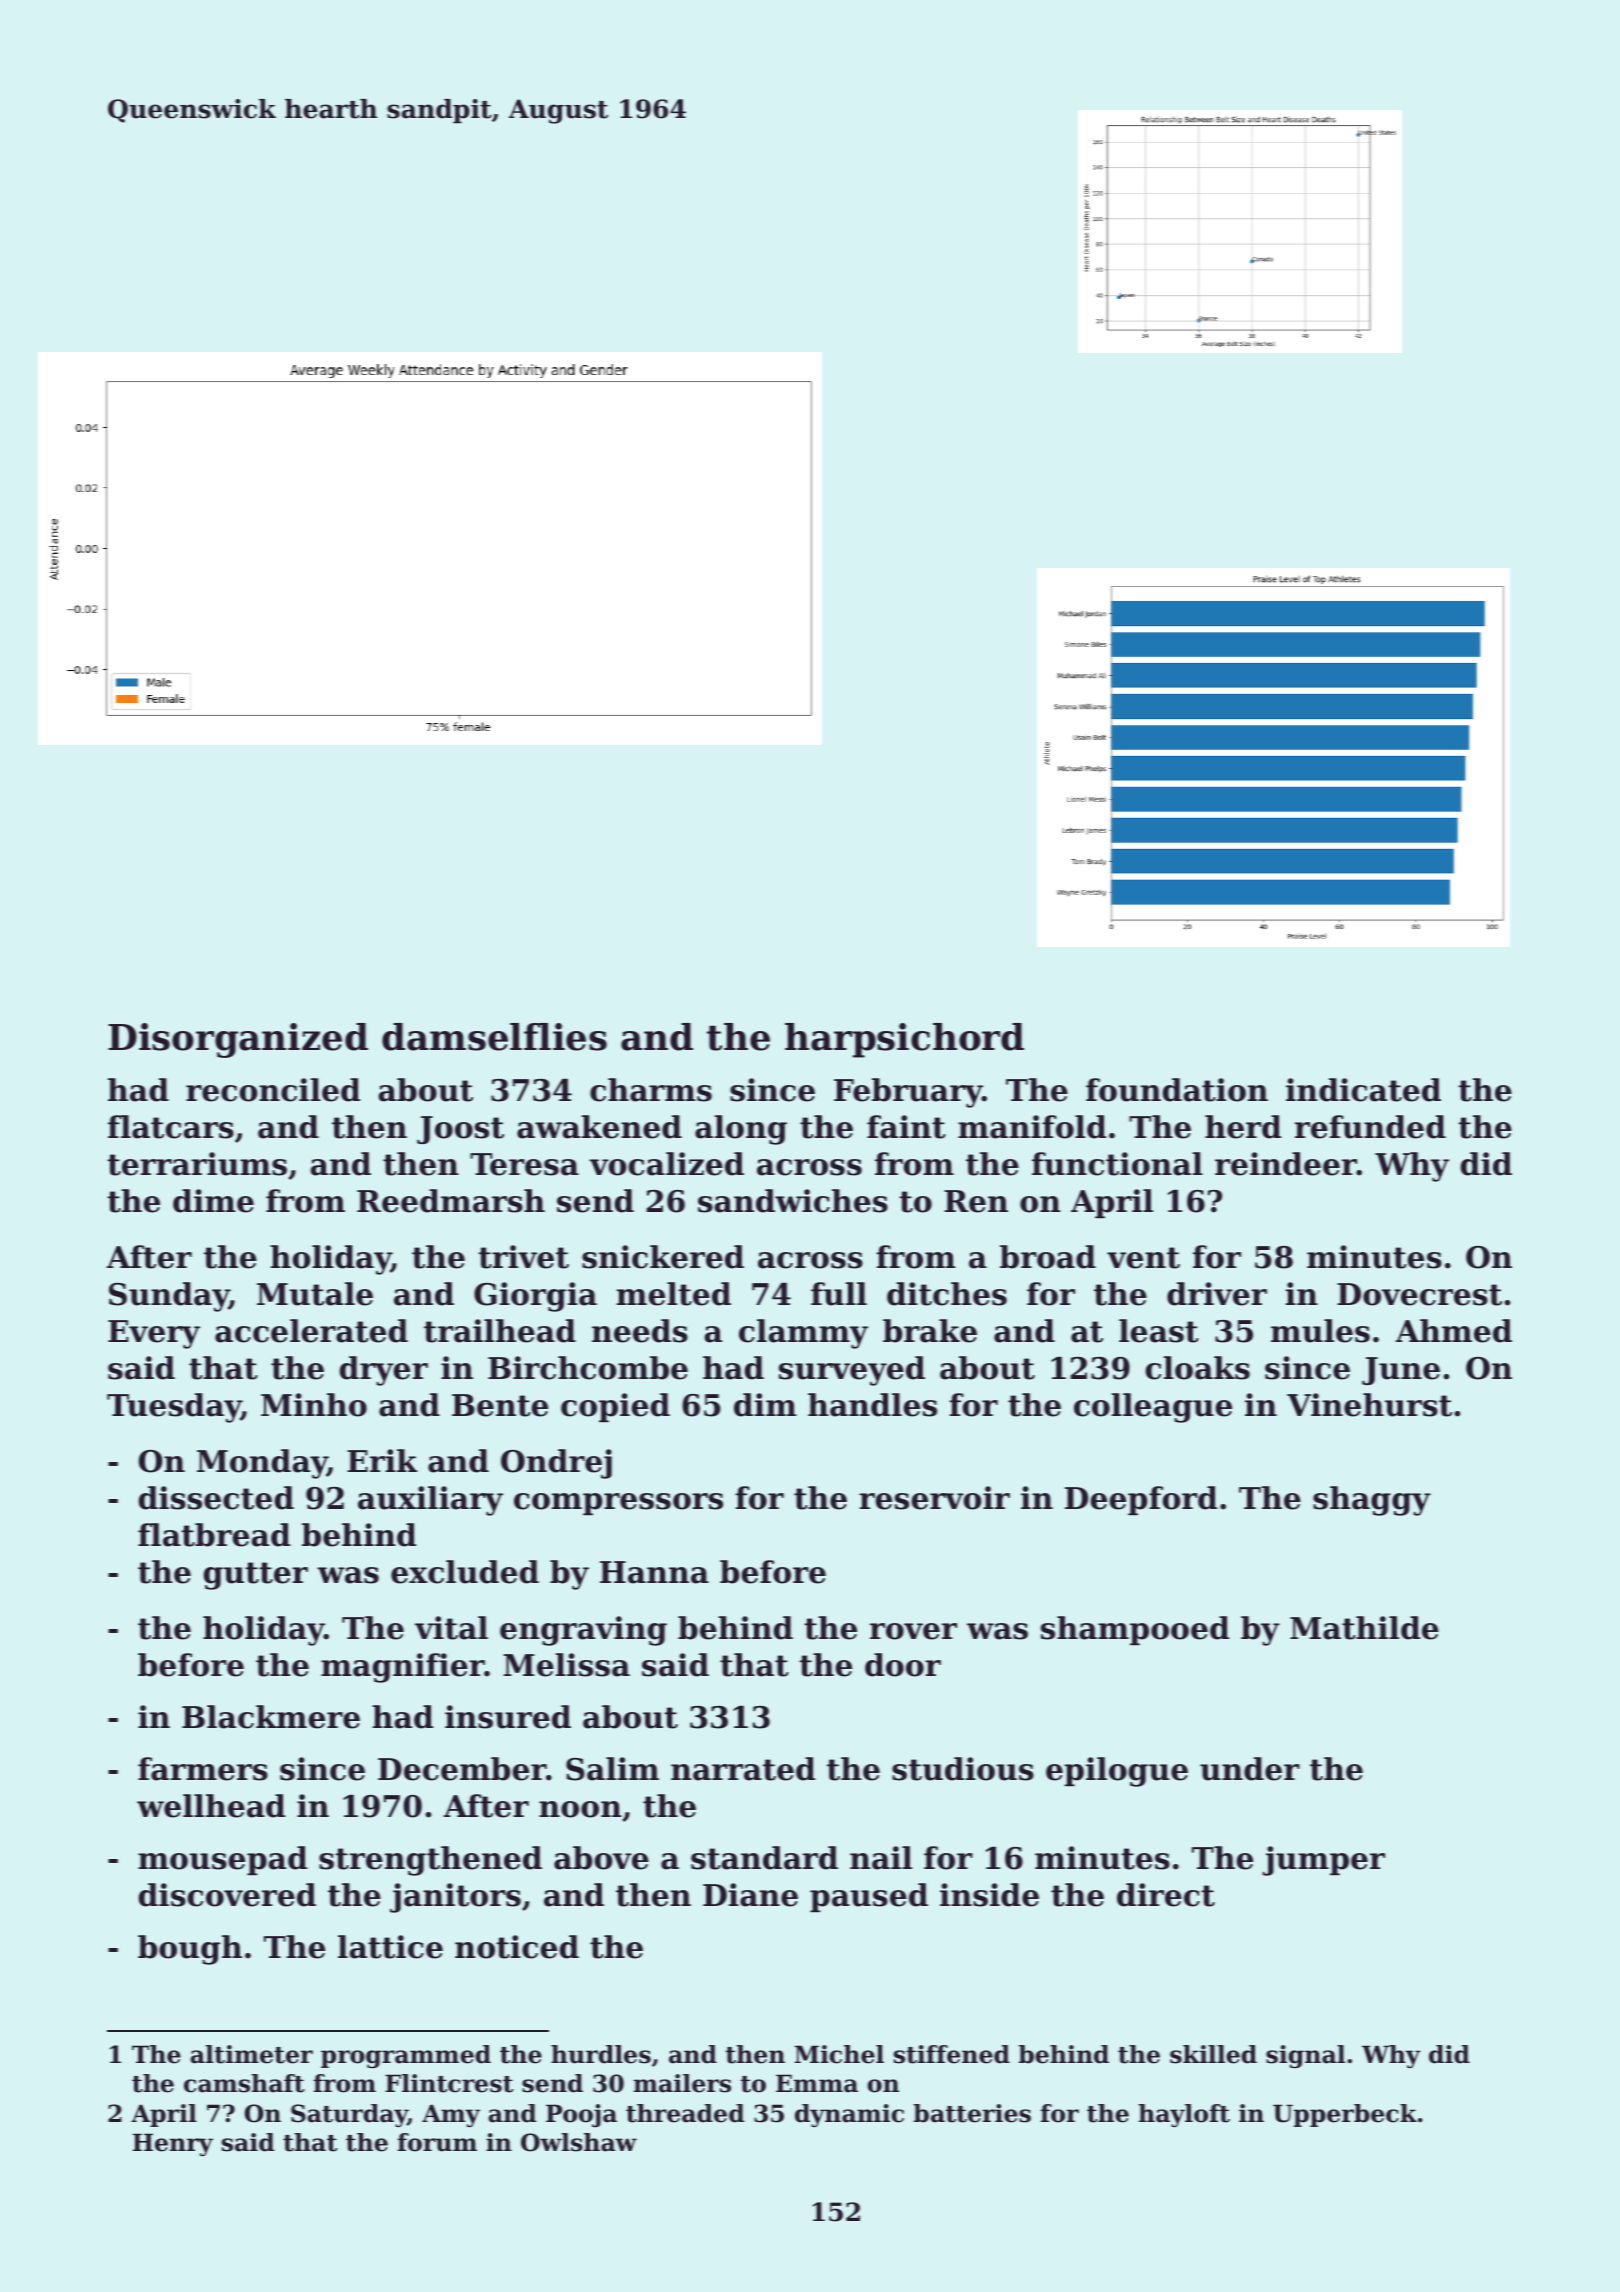 The height and width of the screenshot is (2292, 1620). What do you see at coordinates (674, 1294) in the screenshot?
I see `melted` at bounding box center [674, 1294].
